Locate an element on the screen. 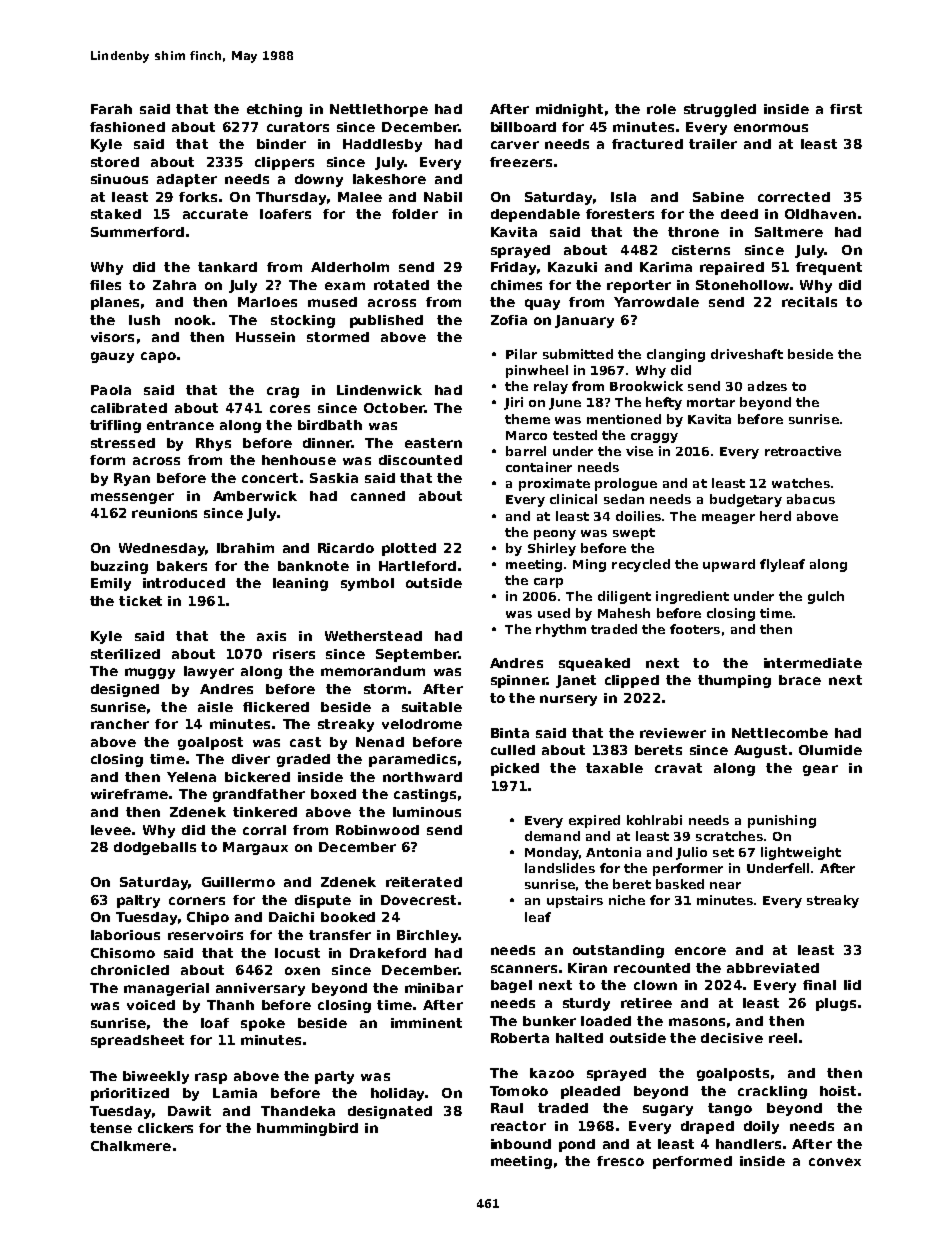 The height and width of the screenshot is (1233, 952). Antonia is located at coordinates (613, 852).
